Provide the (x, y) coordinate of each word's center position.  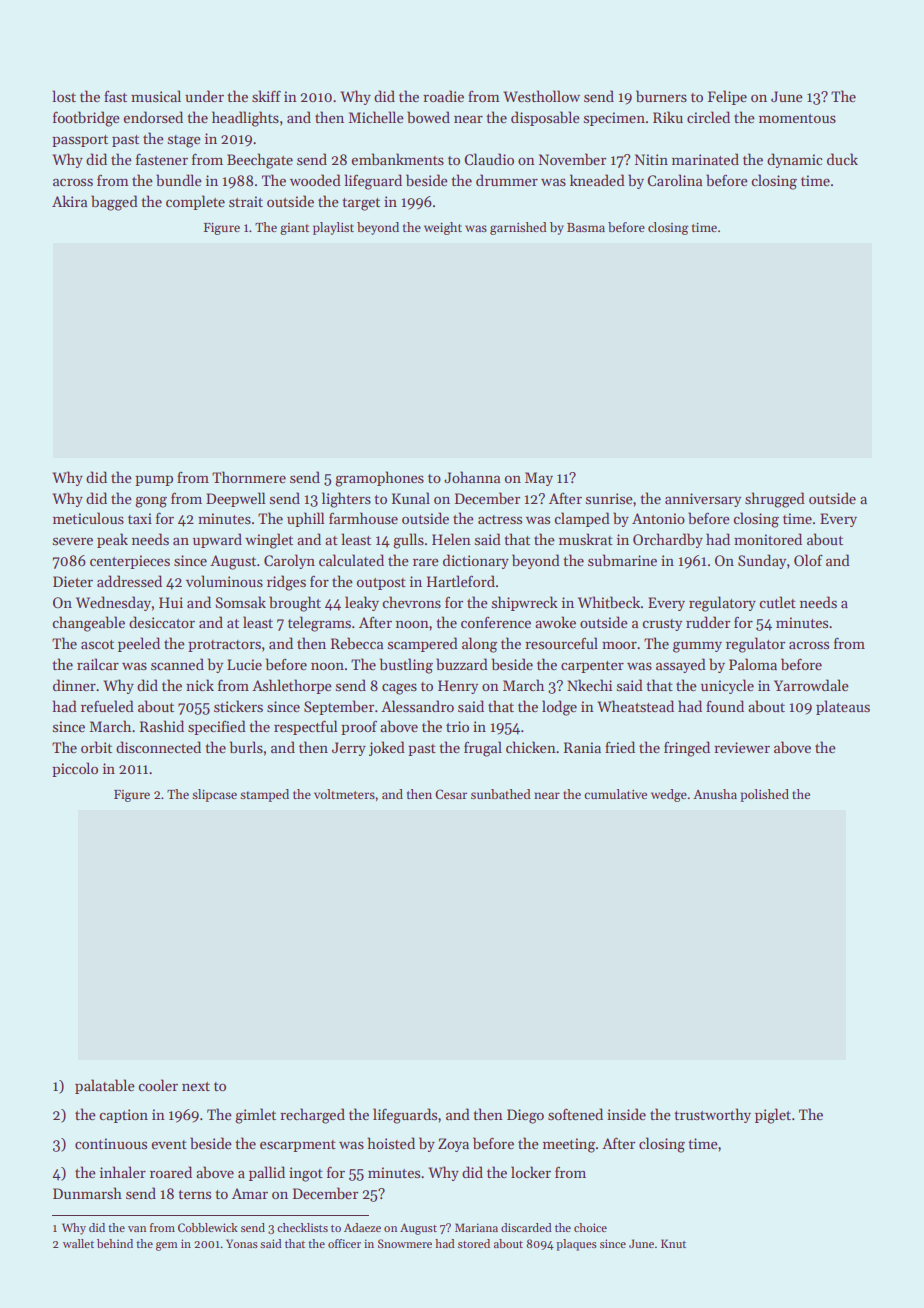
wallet (78, 1243)
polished (764, 795)
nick (200, 685)
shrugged (775, 500)
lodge (559, 708)
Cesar (451, 794)
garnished (518, 228)
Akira (69, 201)
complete (195, 202)
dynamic (795, 160)
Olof (808, 560)
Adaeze (362, 1227)
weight (443, 228)
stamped (264, 795)
